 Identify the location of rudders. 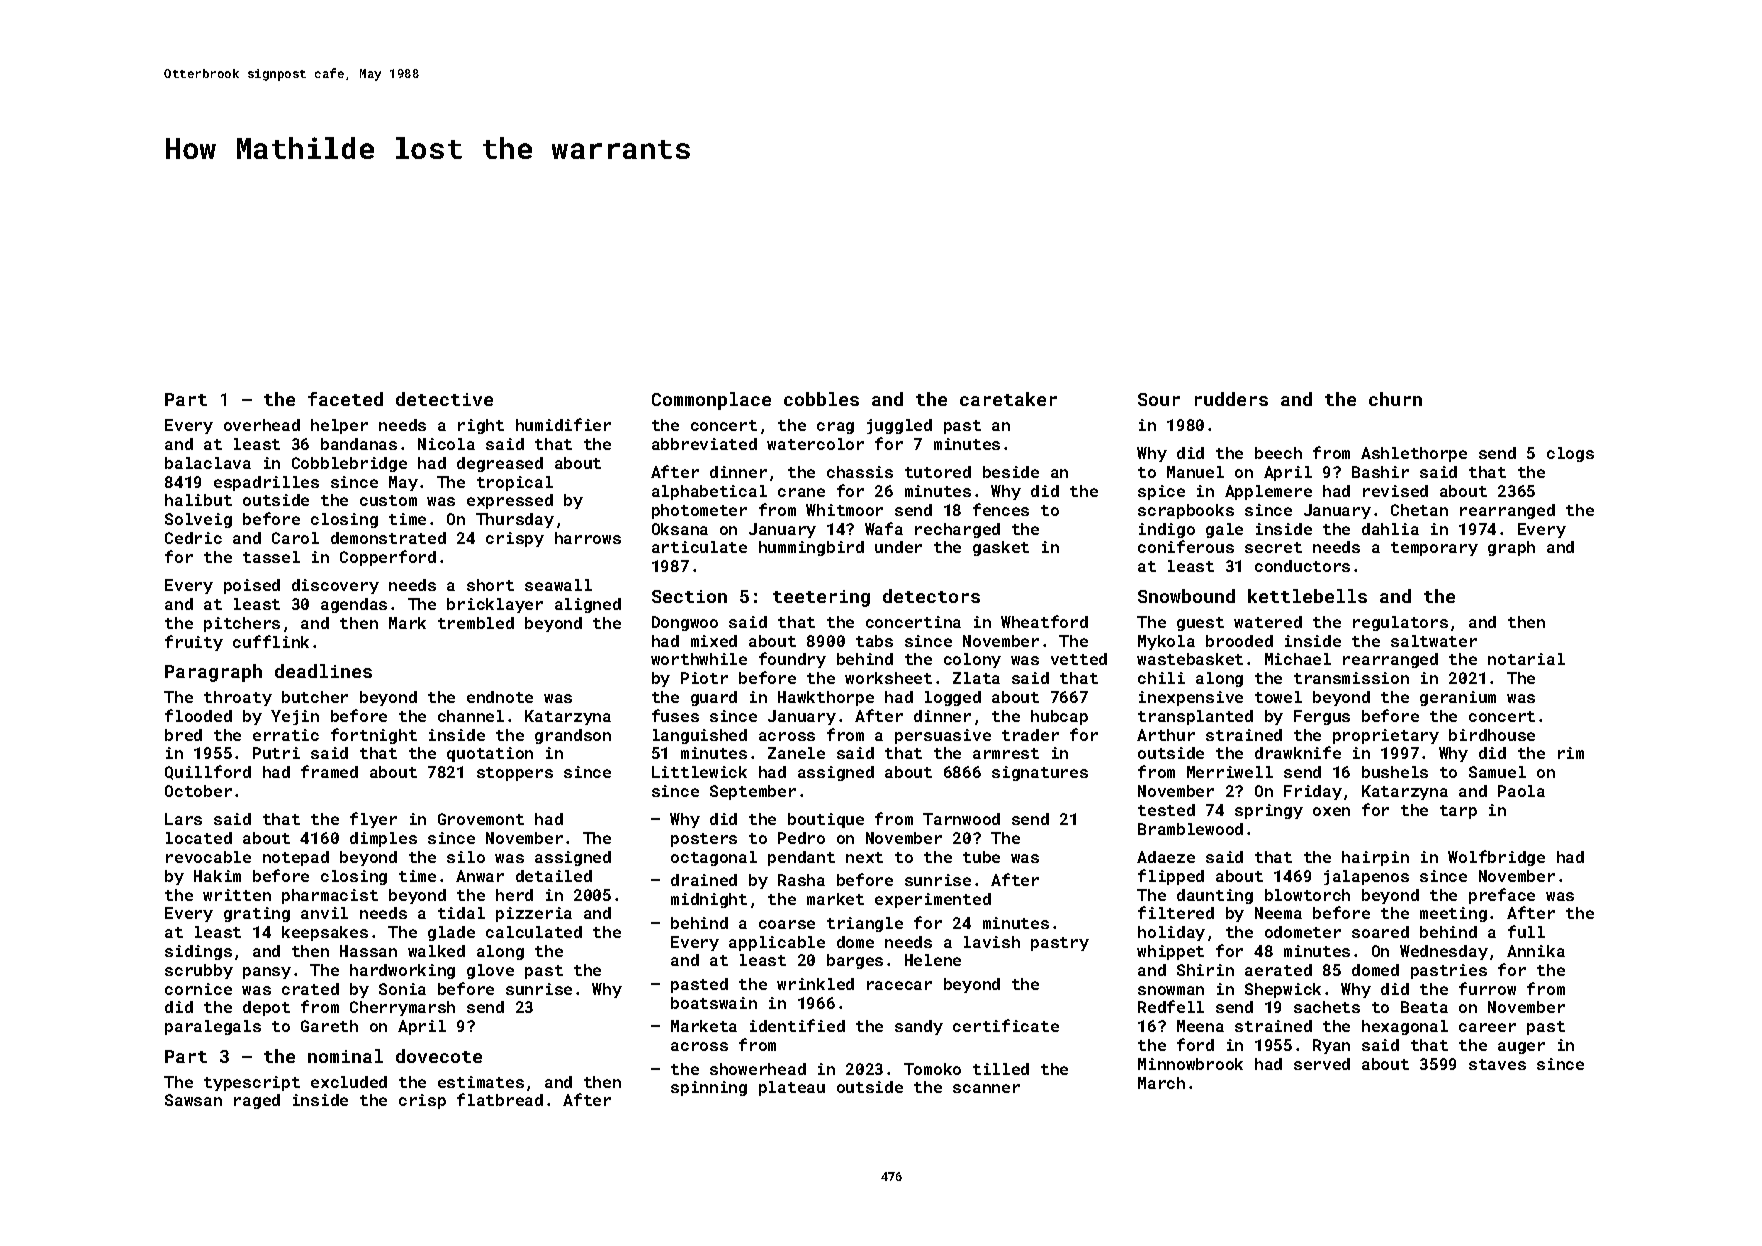
(1231, 399).
